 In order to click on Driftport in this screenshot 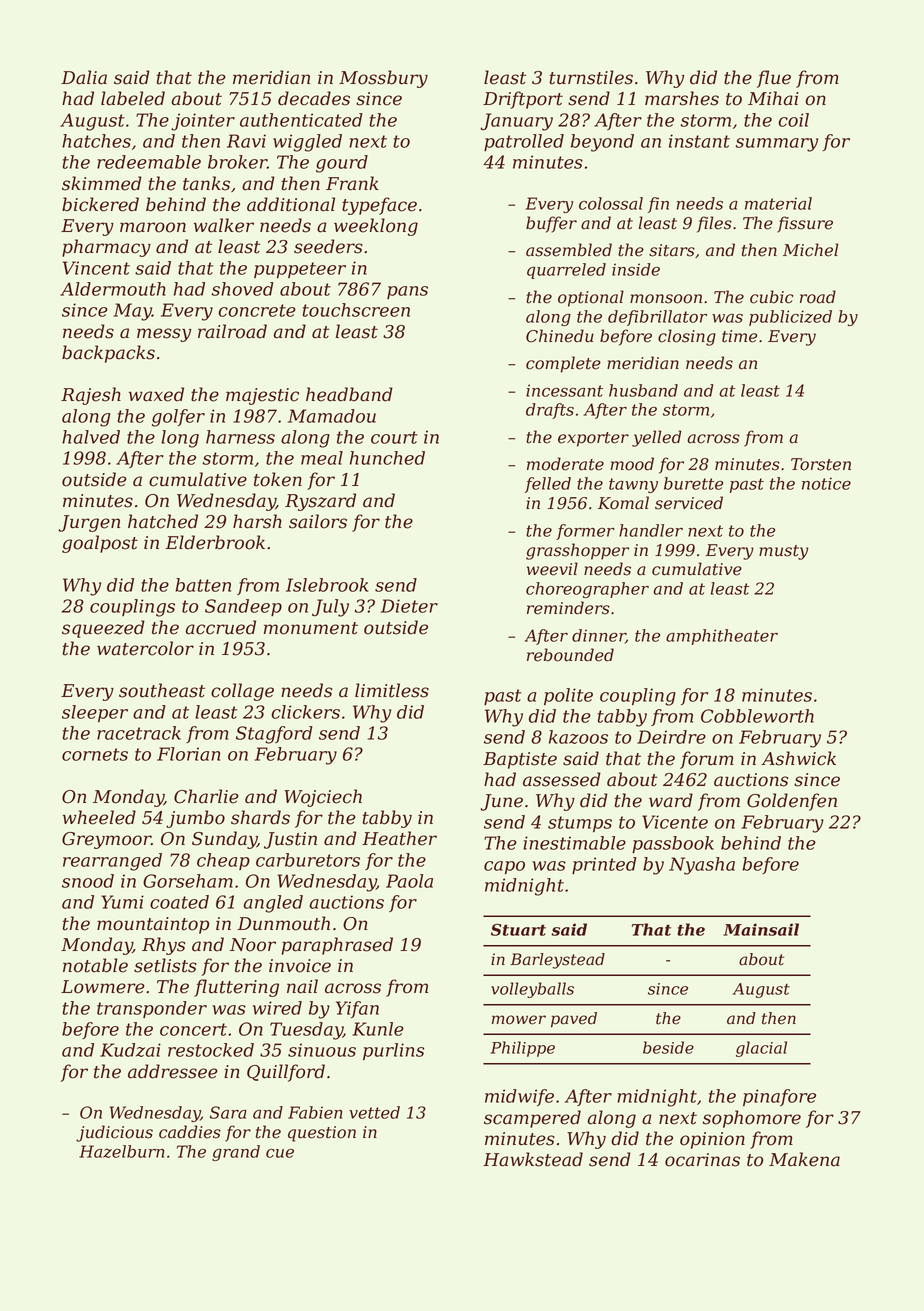, I will do `click(523, 100)`.
